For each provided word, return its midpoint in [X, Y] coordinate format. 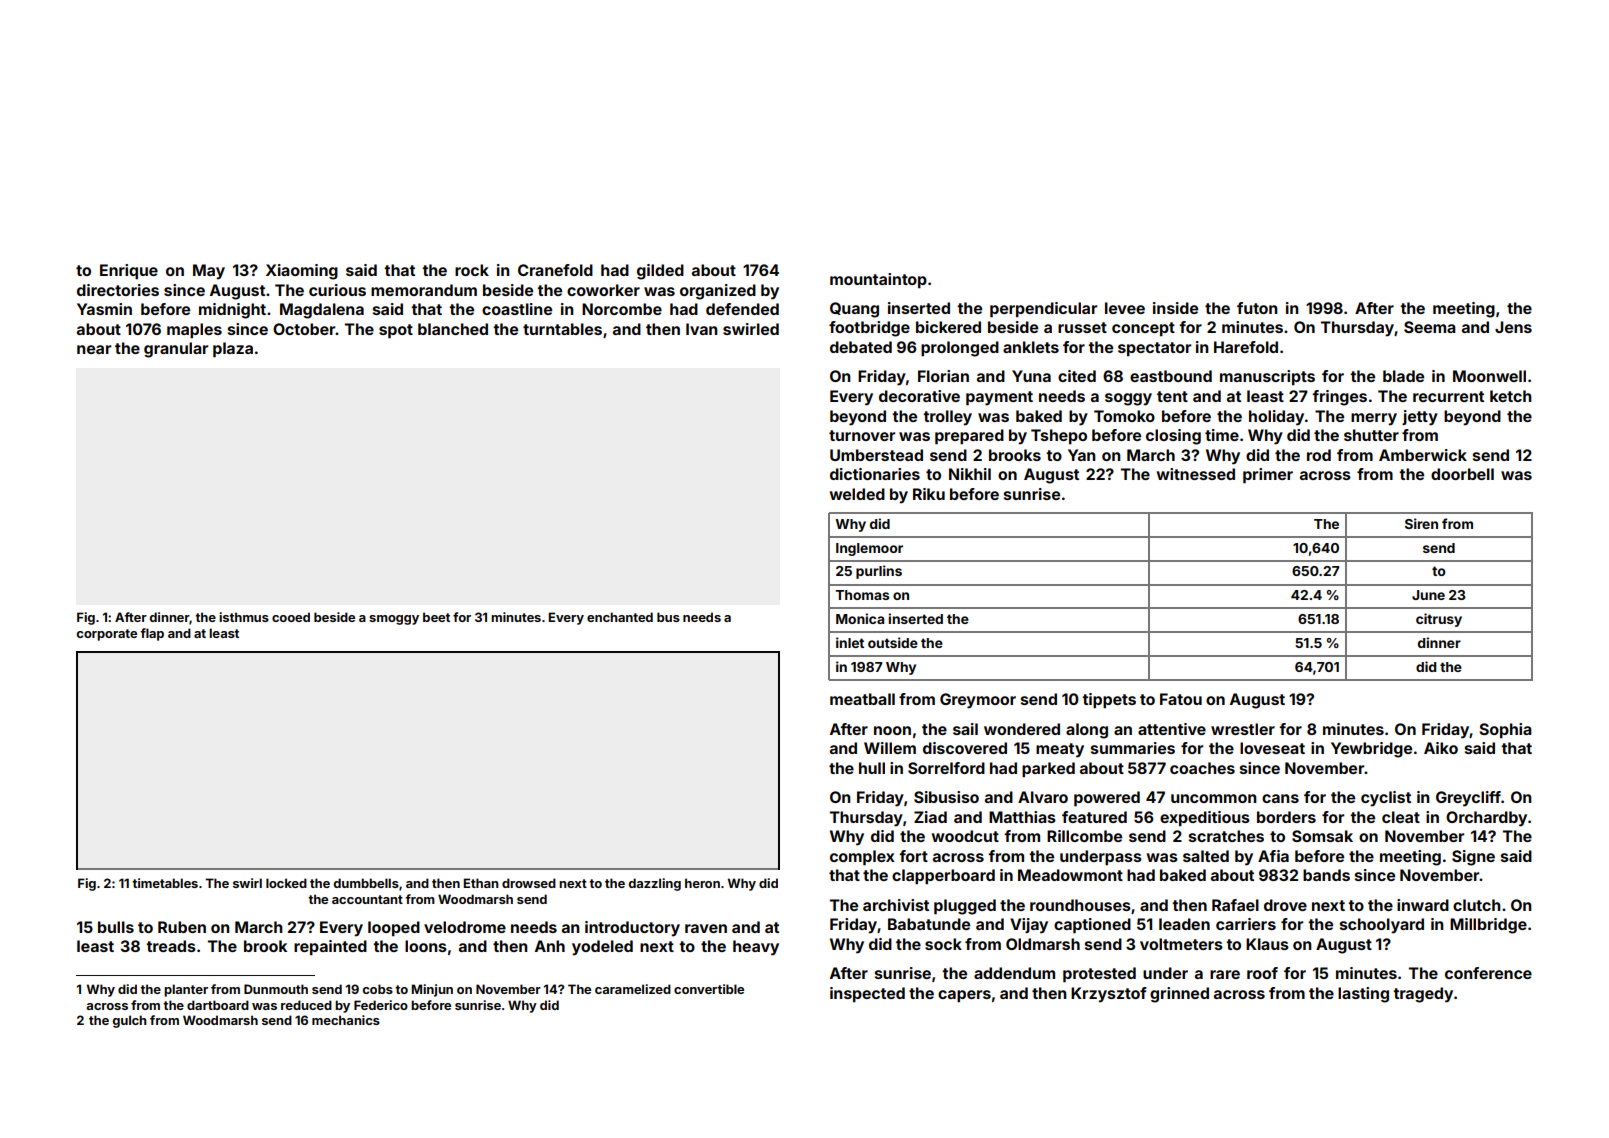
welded [857, 494]
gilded [660, 272]
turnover [862, 435]
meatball [862, 699]
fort [913, 856]
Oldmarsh [1043, 944]
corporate [107, 635]
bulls [116, 927]
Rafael [1235, 905]
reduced [306, 1005]
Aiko [1441, 748]
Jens [1513, 327]
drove [1285, 905]
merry [1374, 419]
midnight [232, 311]
